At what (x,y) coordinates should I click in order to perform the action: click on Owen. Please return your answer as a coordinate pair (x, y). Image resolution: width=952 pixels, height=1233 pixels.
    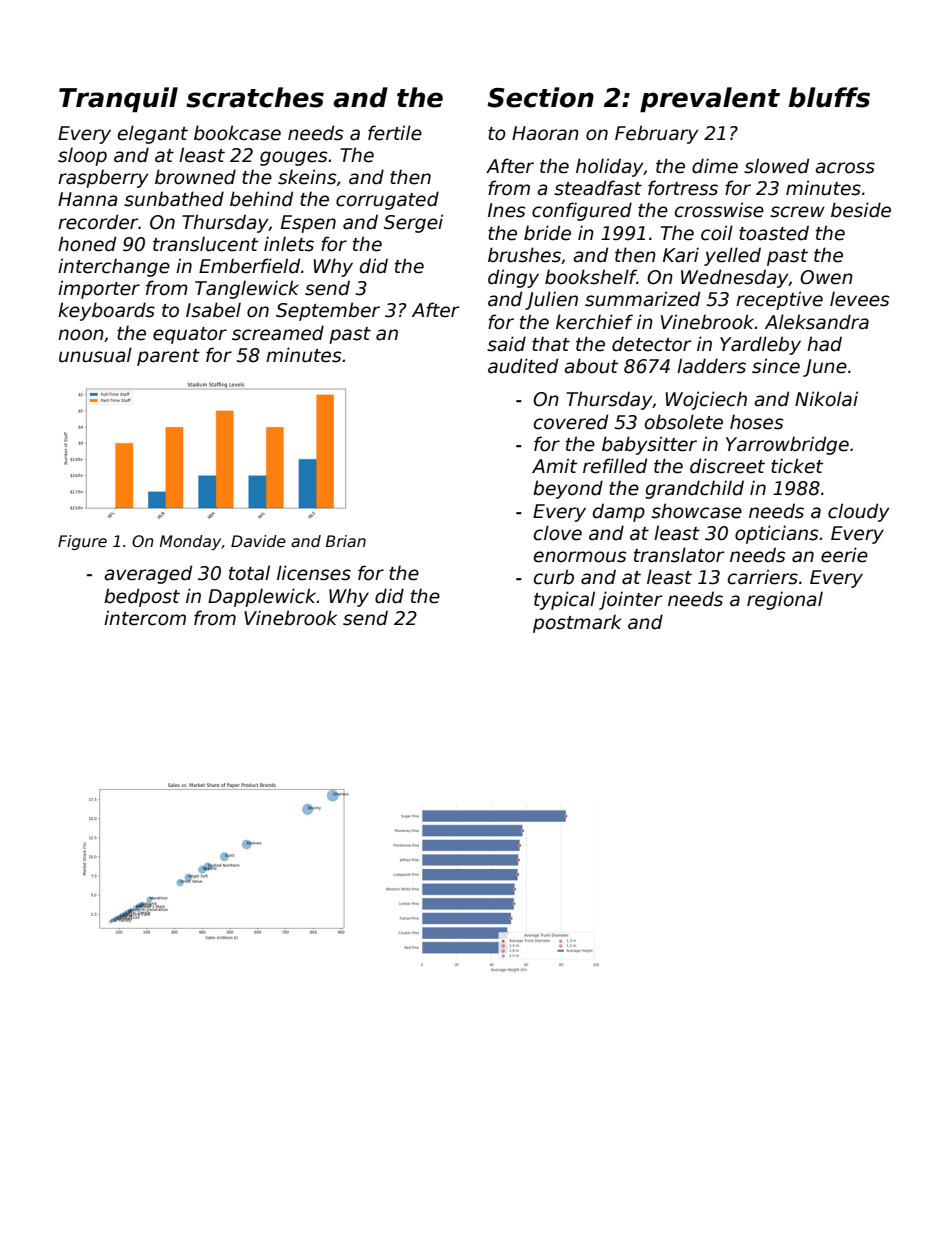
    Looking at the image, I should click on (826, 277).
